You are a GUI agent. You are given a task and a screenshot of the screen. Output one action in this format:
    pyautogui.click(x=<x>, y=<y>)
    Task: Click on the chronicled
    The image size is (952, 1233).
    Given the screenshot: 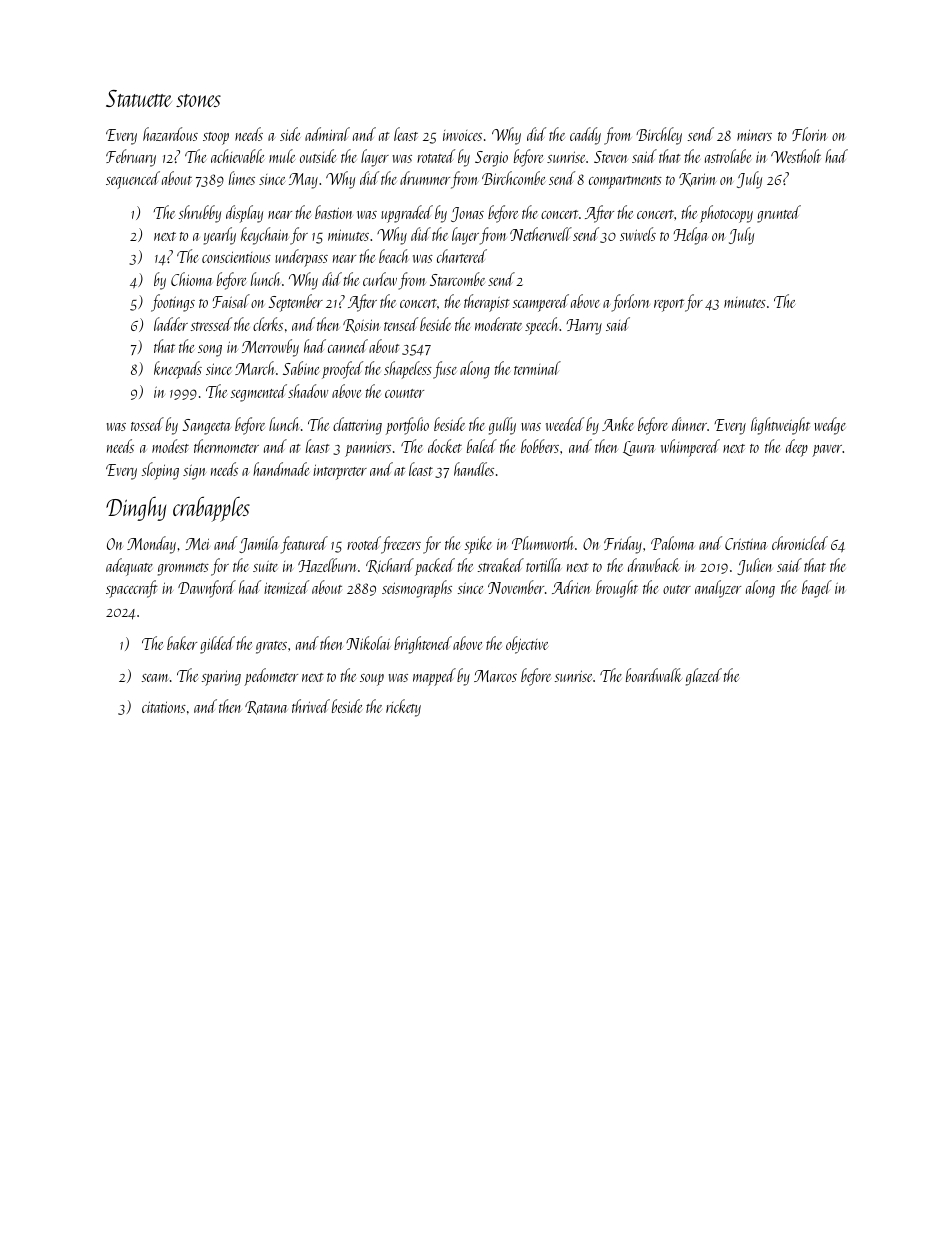 What is the action you would take?
    pyautogui.click(x=800, y=543)
